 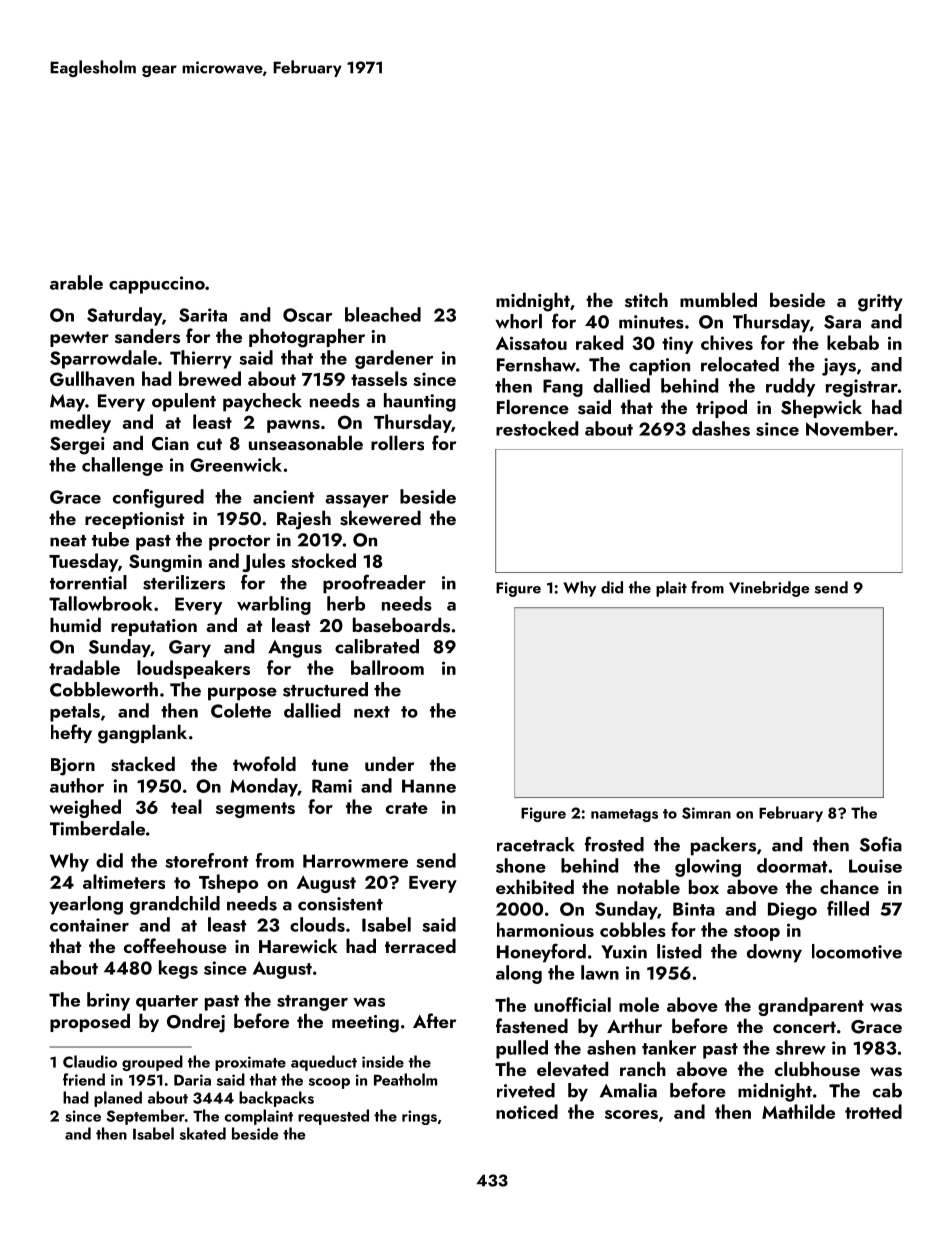 What do you see at coordinates (880, 303) in the document?
I see `gritty` at bounding box center [880, 303].
